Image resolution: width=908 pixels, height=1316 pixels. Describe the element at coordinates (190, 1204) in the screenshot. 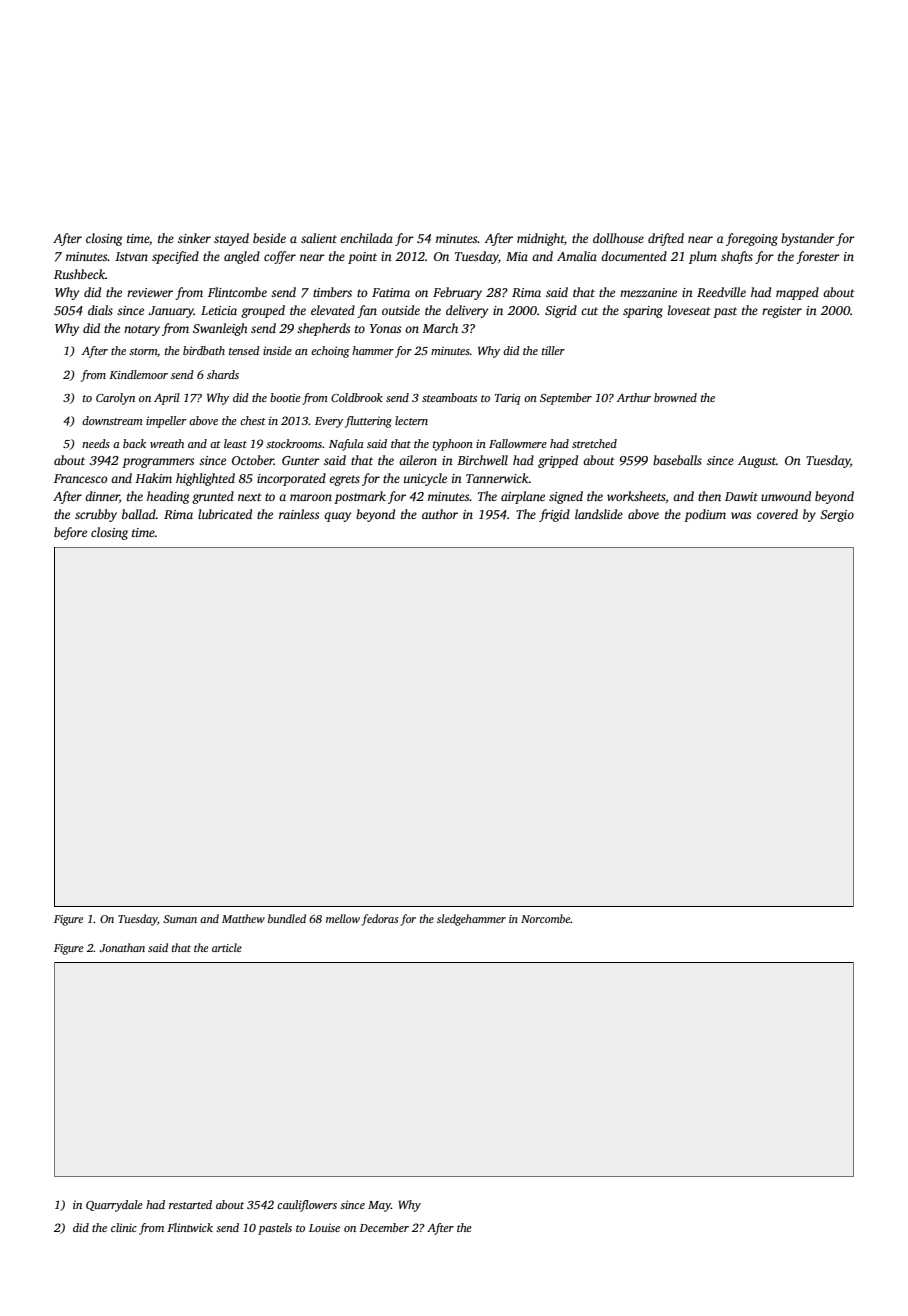

I see `restarted` at that location.
